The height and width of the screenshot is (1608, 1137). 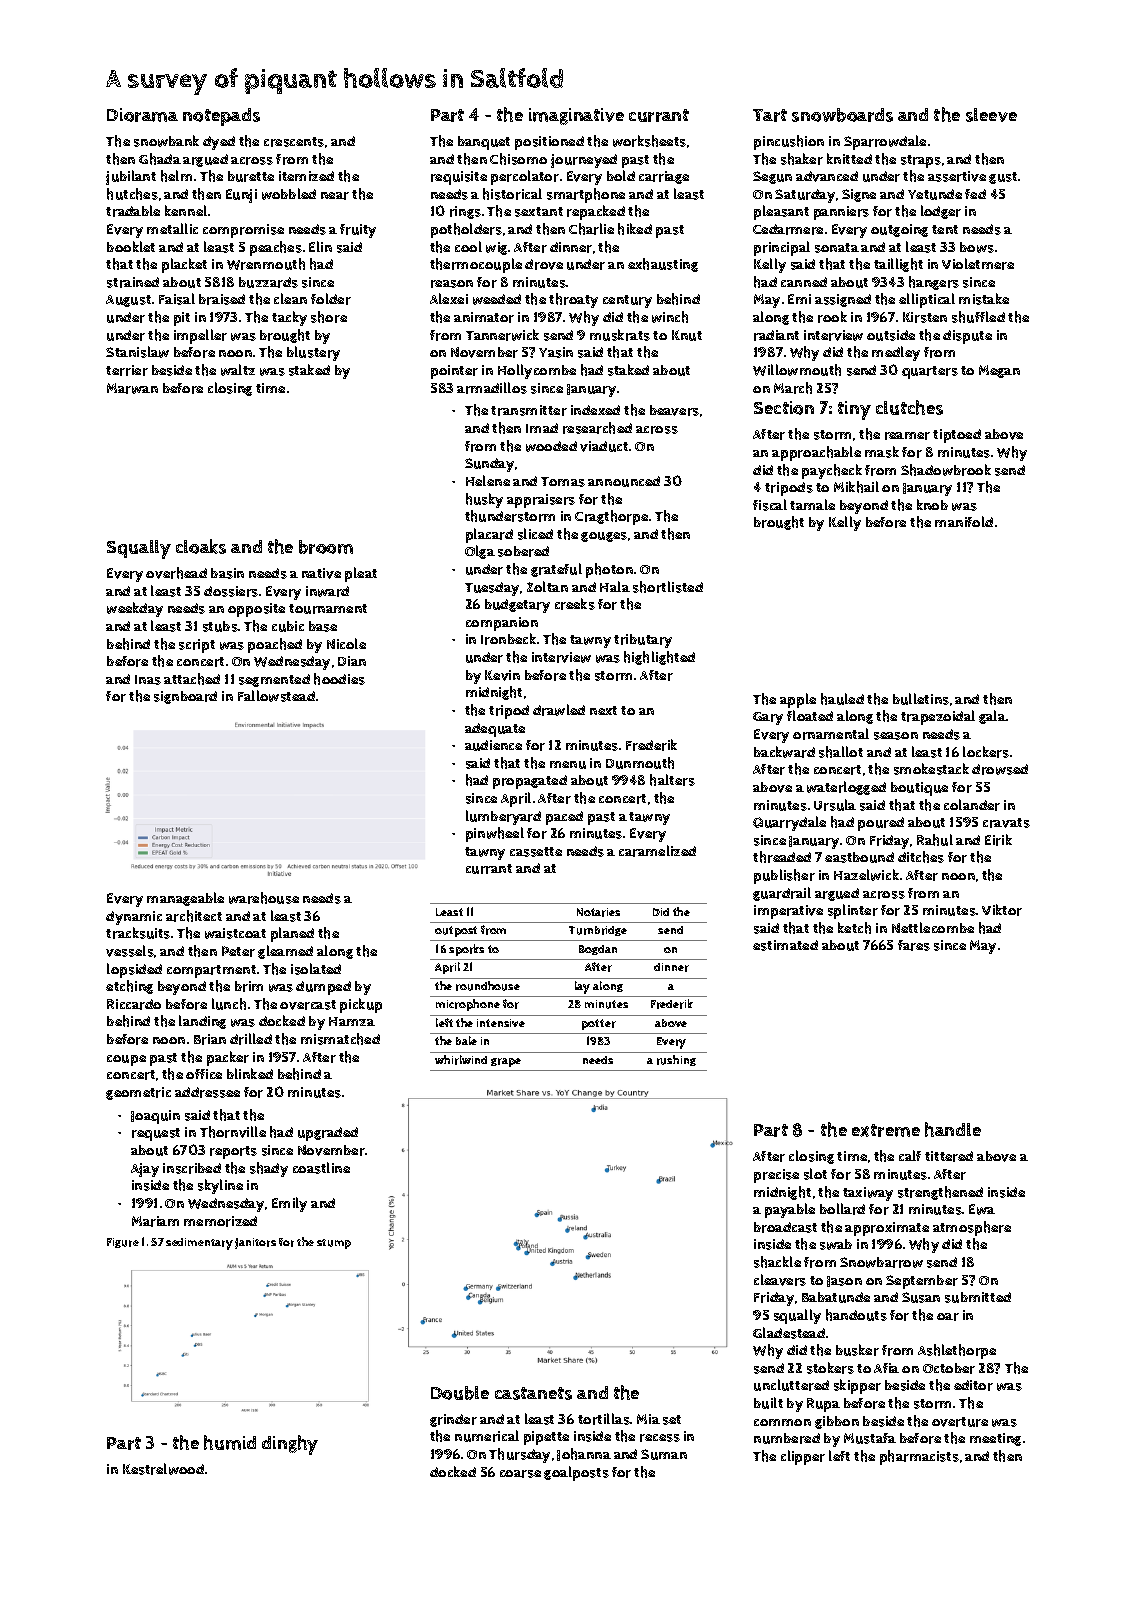 I want to click on Peter, so click(x=238, y=951).
